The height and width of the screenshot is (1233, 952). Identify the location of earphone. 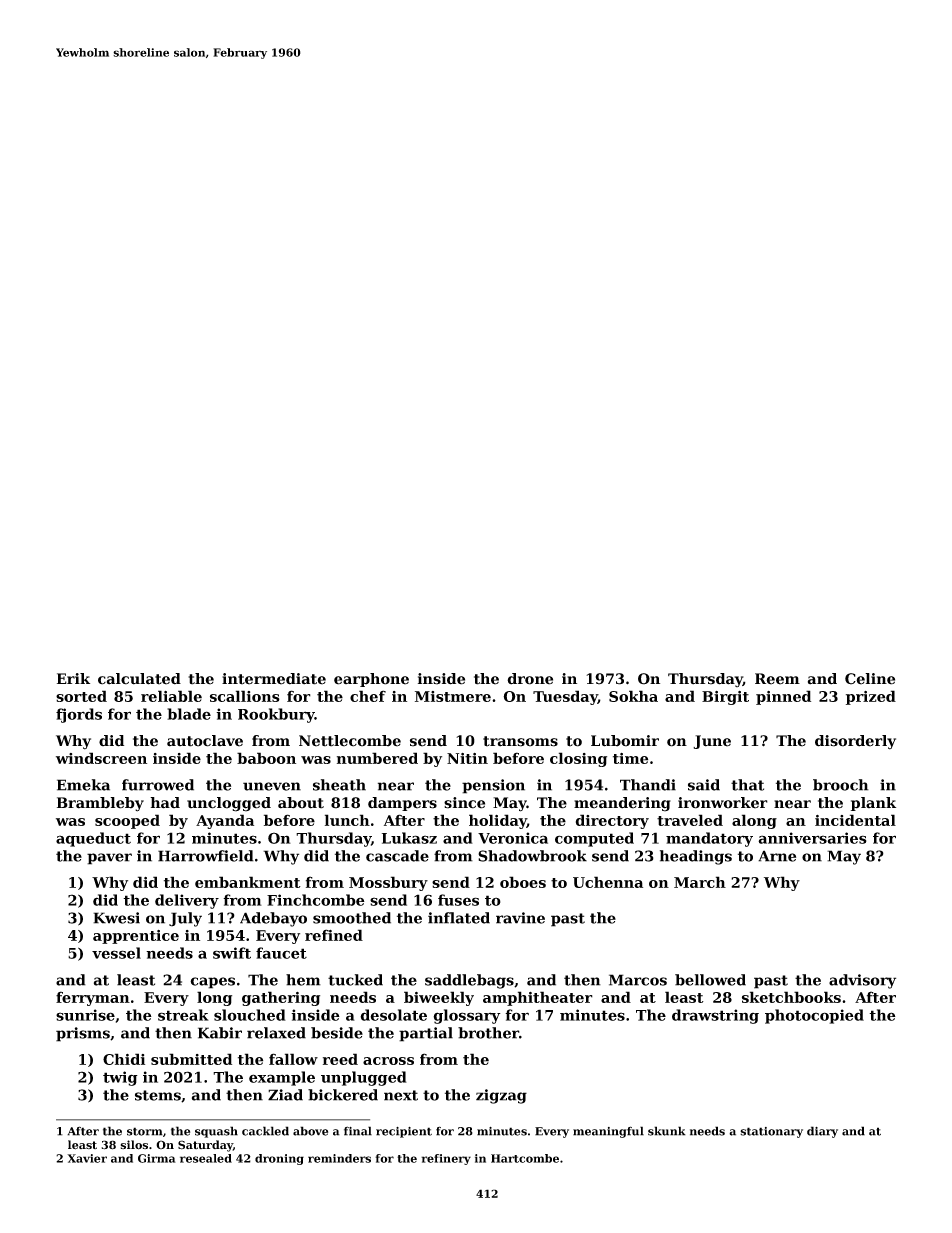
(371, 680).
